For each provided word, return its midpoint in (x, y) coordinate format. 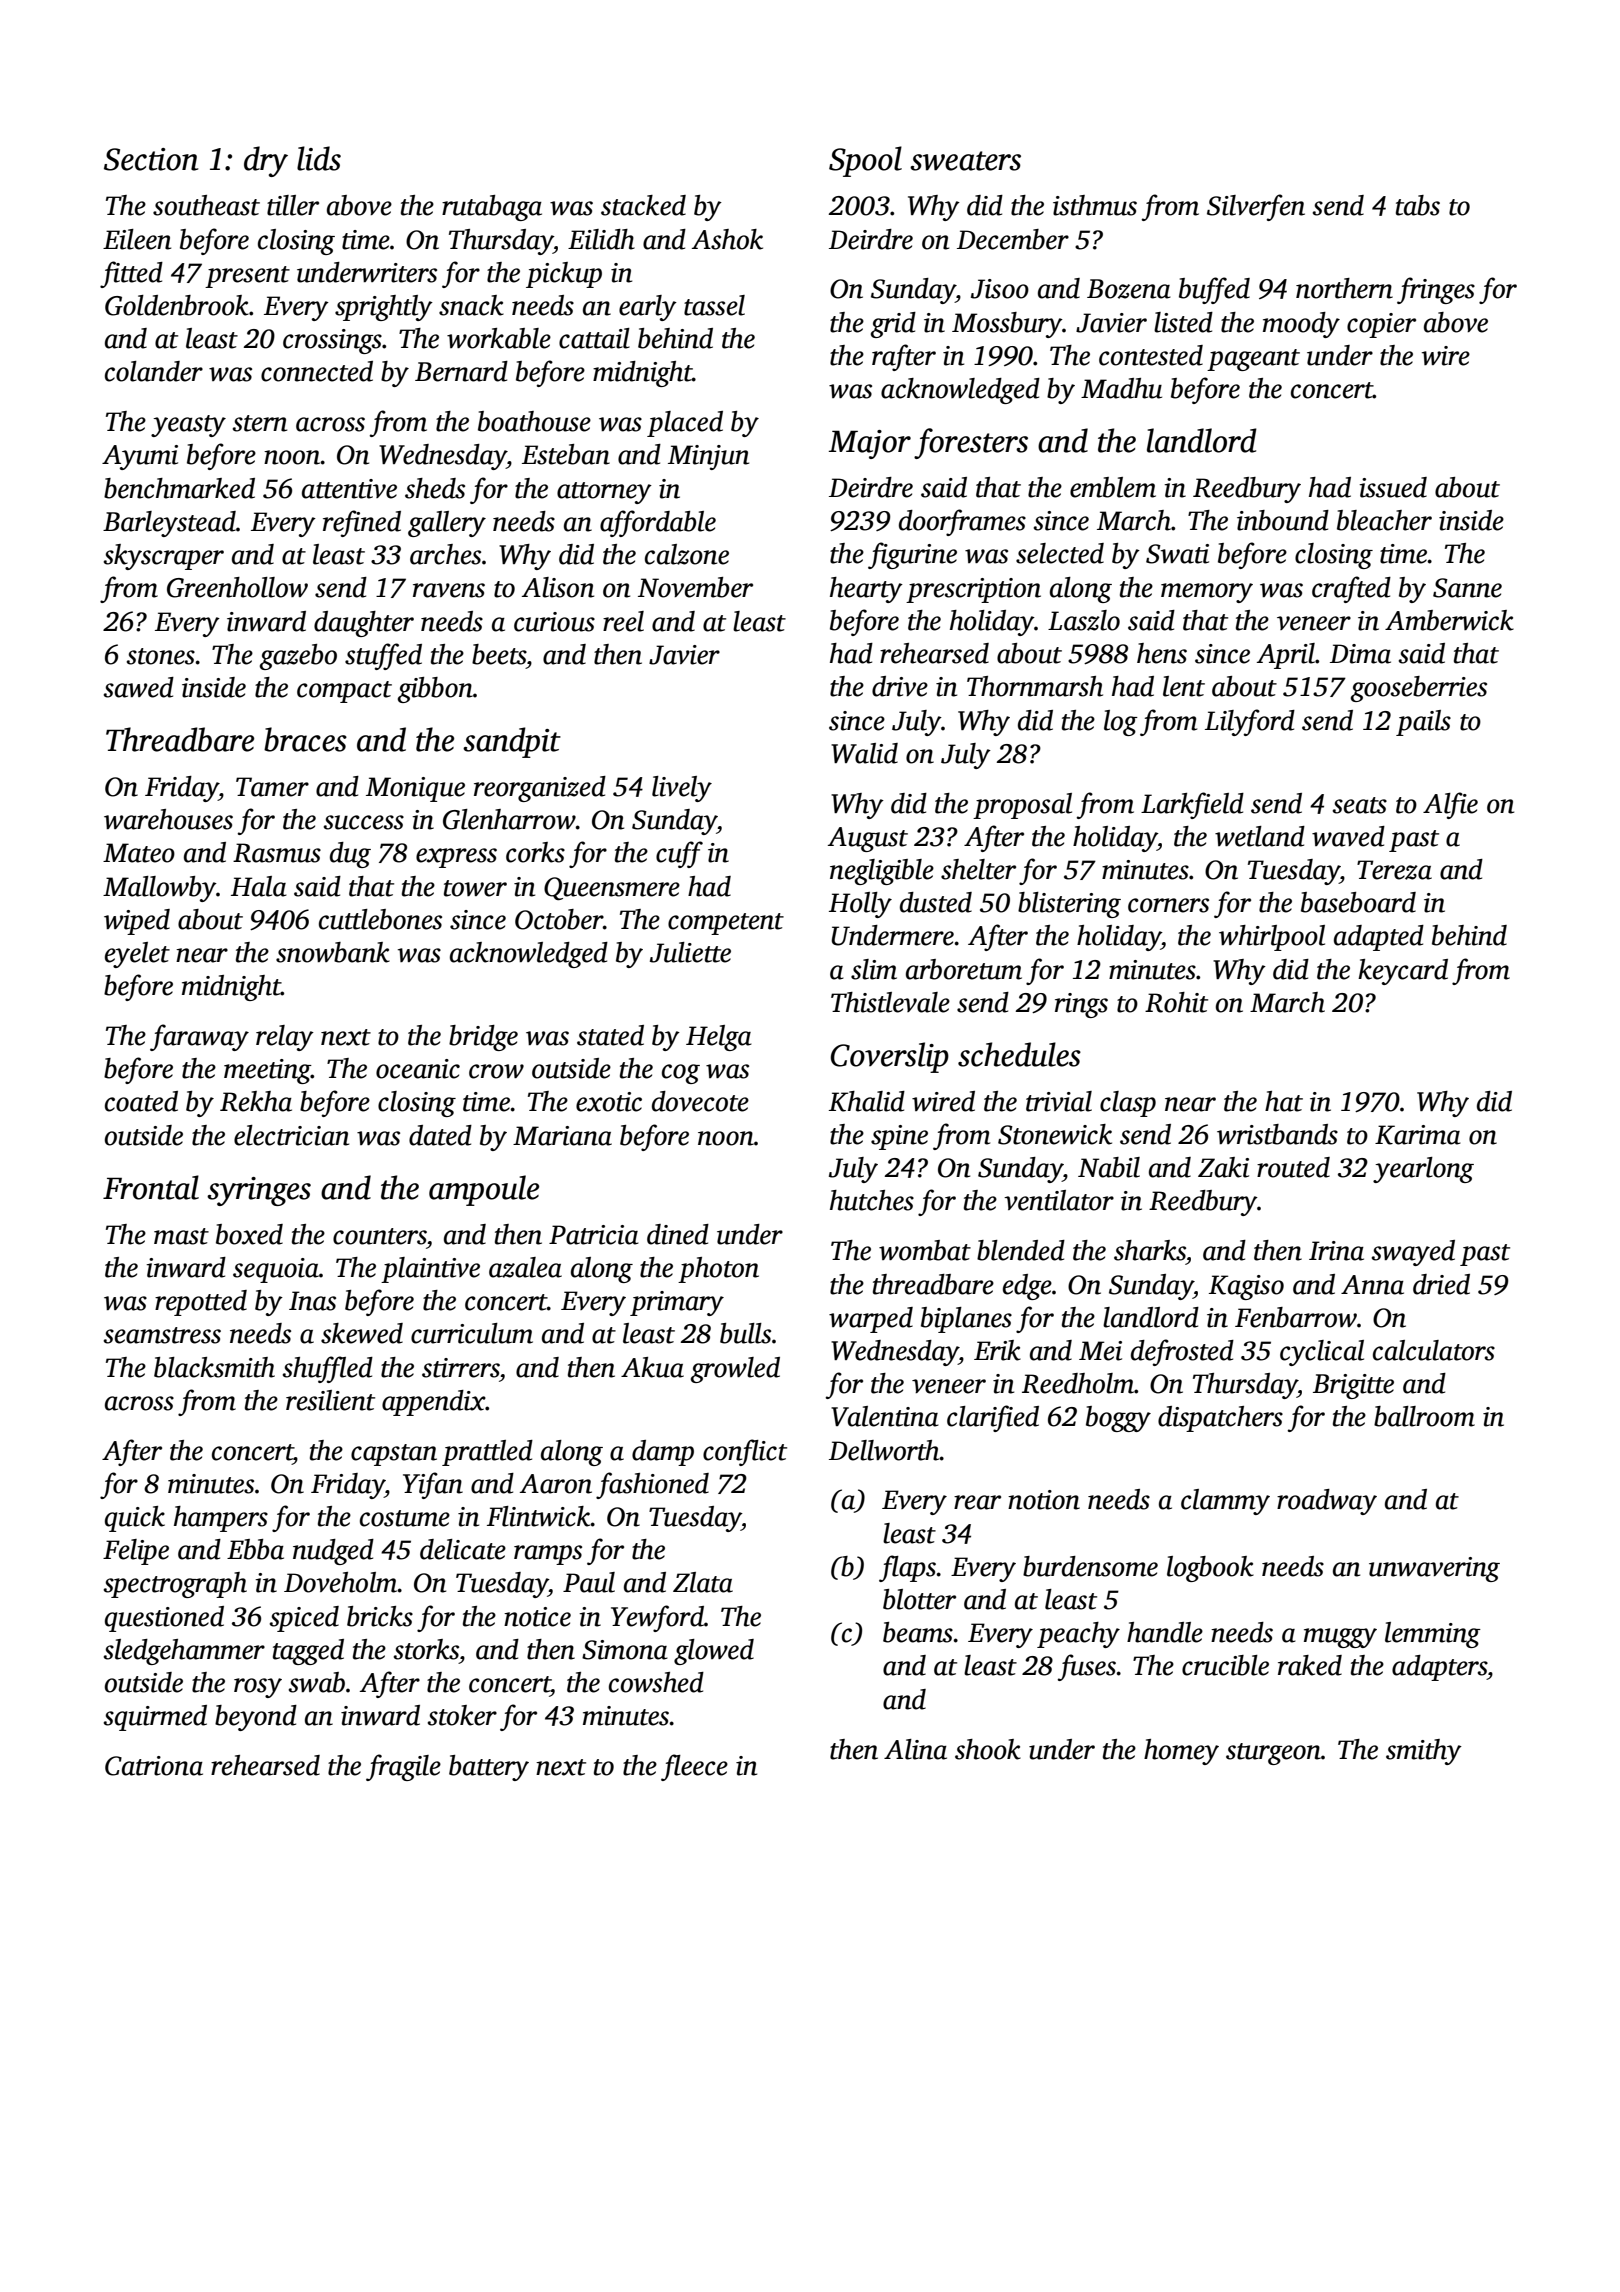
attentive (349, 489)
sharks (1150, 1250)
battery (489, 1768)
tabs (1418, 205)
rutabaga (492, 208)
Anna (1372, 1285)
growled (735, 1370)
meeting (267, 1071)
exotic (609, 1102)
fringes (1436, 290)
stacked (643, 205)
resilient (330, 1400)
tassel (714, 305)
